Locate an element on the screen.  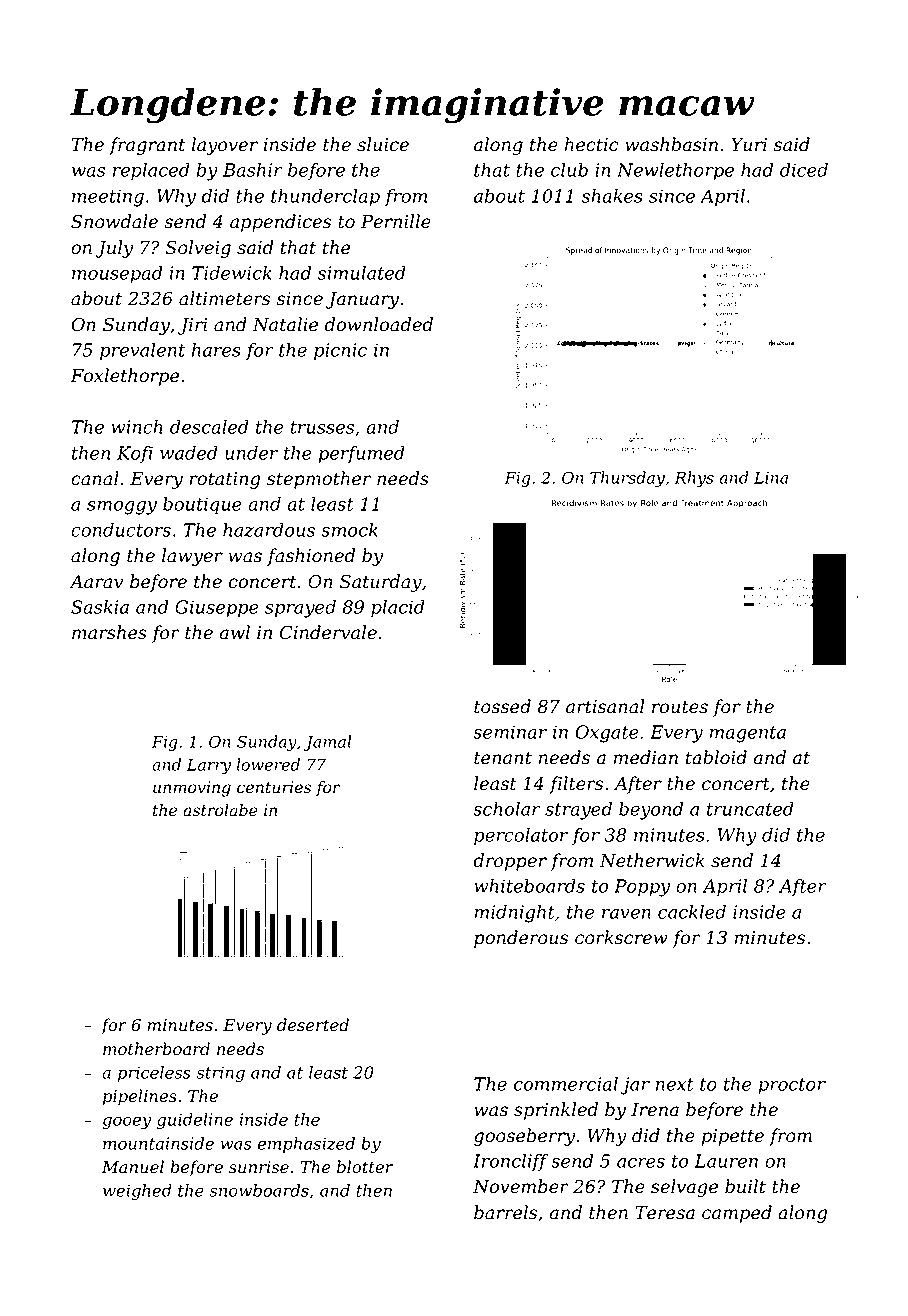
perfumed is located at coordinates (361, 455).
